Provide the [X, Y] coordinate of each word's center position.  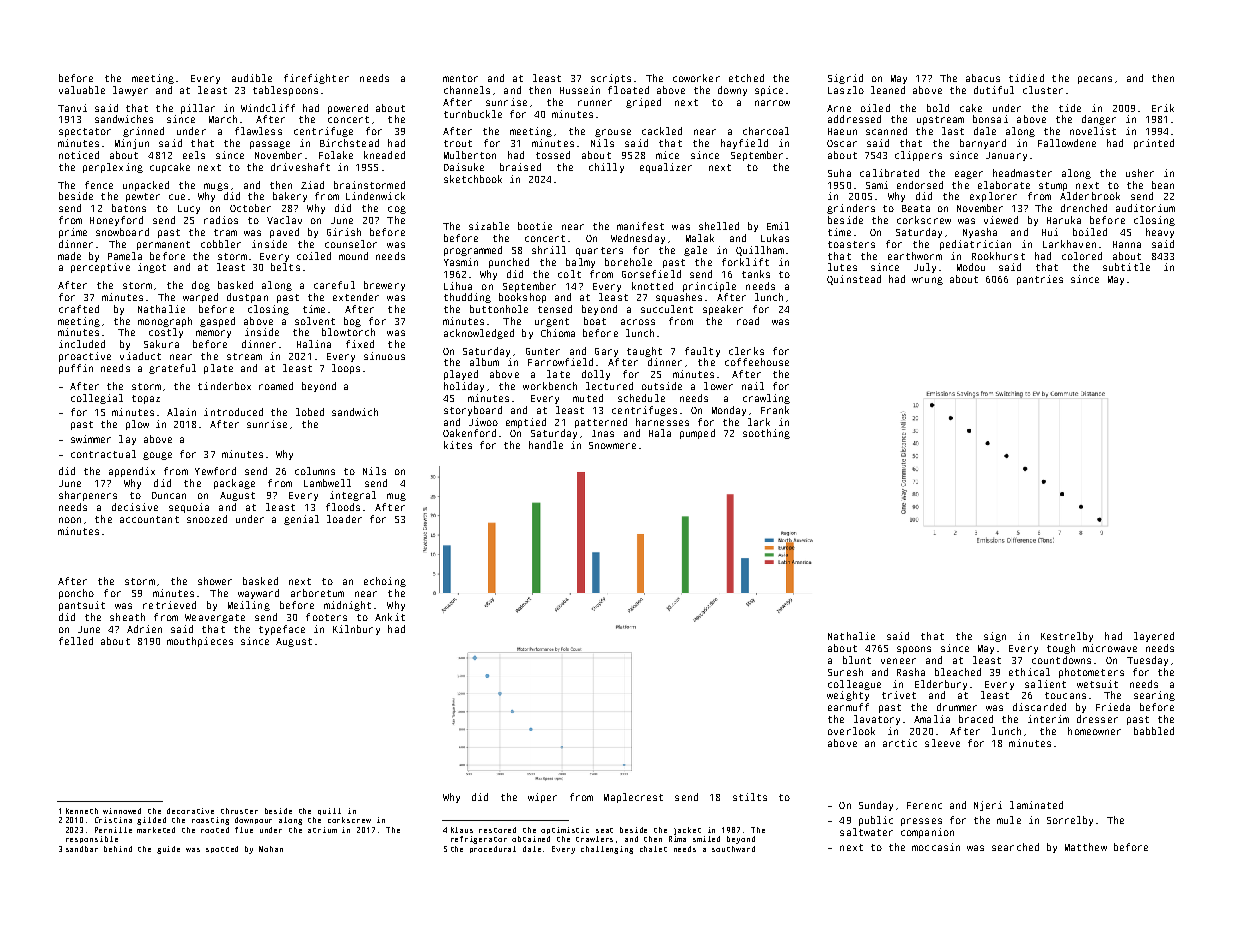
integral [353, 496]
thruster [239, 811]
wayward [258, 594]
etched [746, 78]
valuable [82, 90]
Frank [775, 410]
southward [733, 849]
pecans [1095, 80]
